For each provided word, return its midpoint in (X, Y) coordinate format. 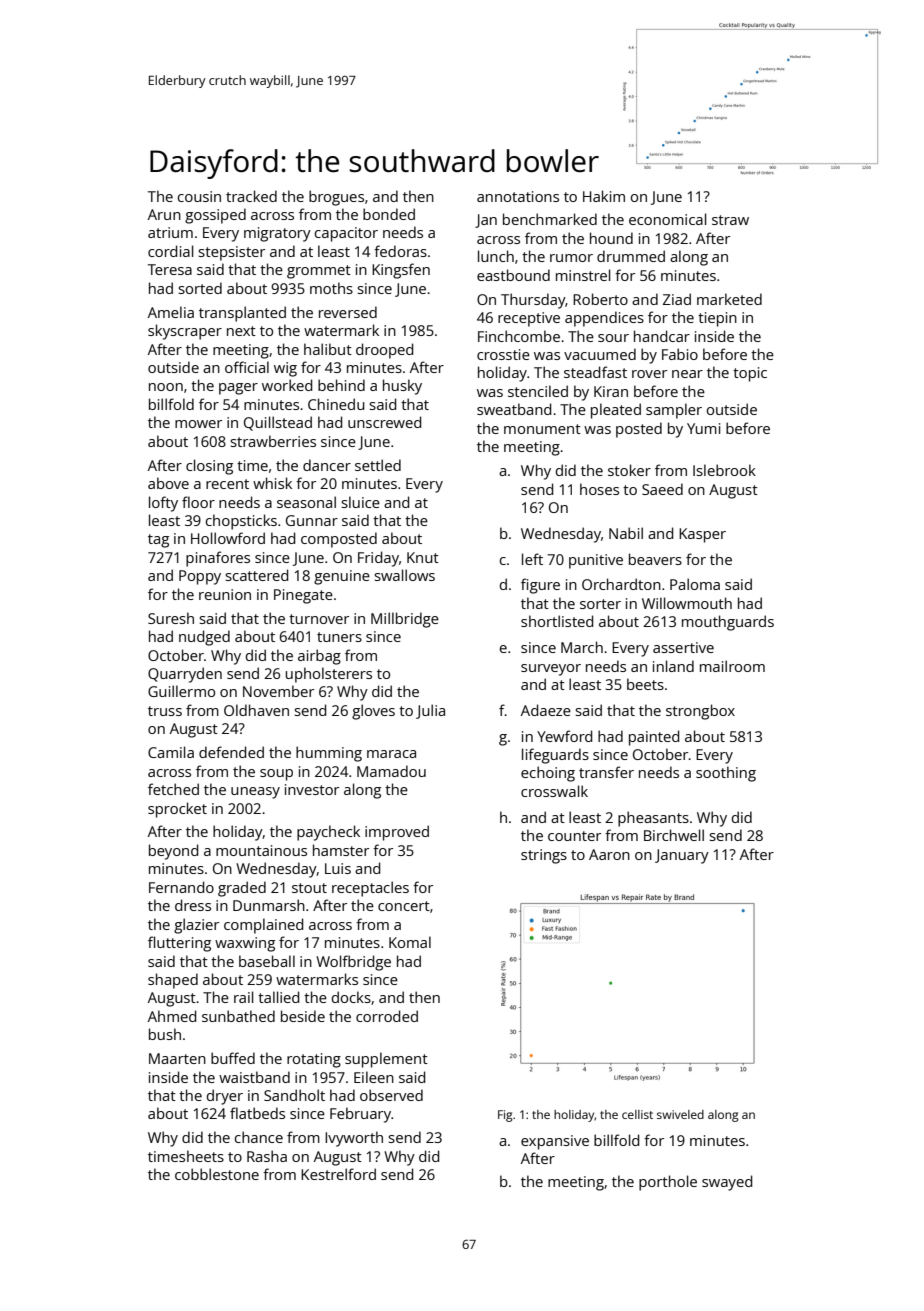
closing (209, 467)
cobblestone (217, 1174)
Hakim (604, 196)
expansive (555, 1142)
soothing (726, 774)
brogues (336, 198)
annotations (518, 196)
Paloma (695, 584)
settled (378, 465)
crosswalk (554, 791)
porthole (668, 1183)
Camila (171, 752)
